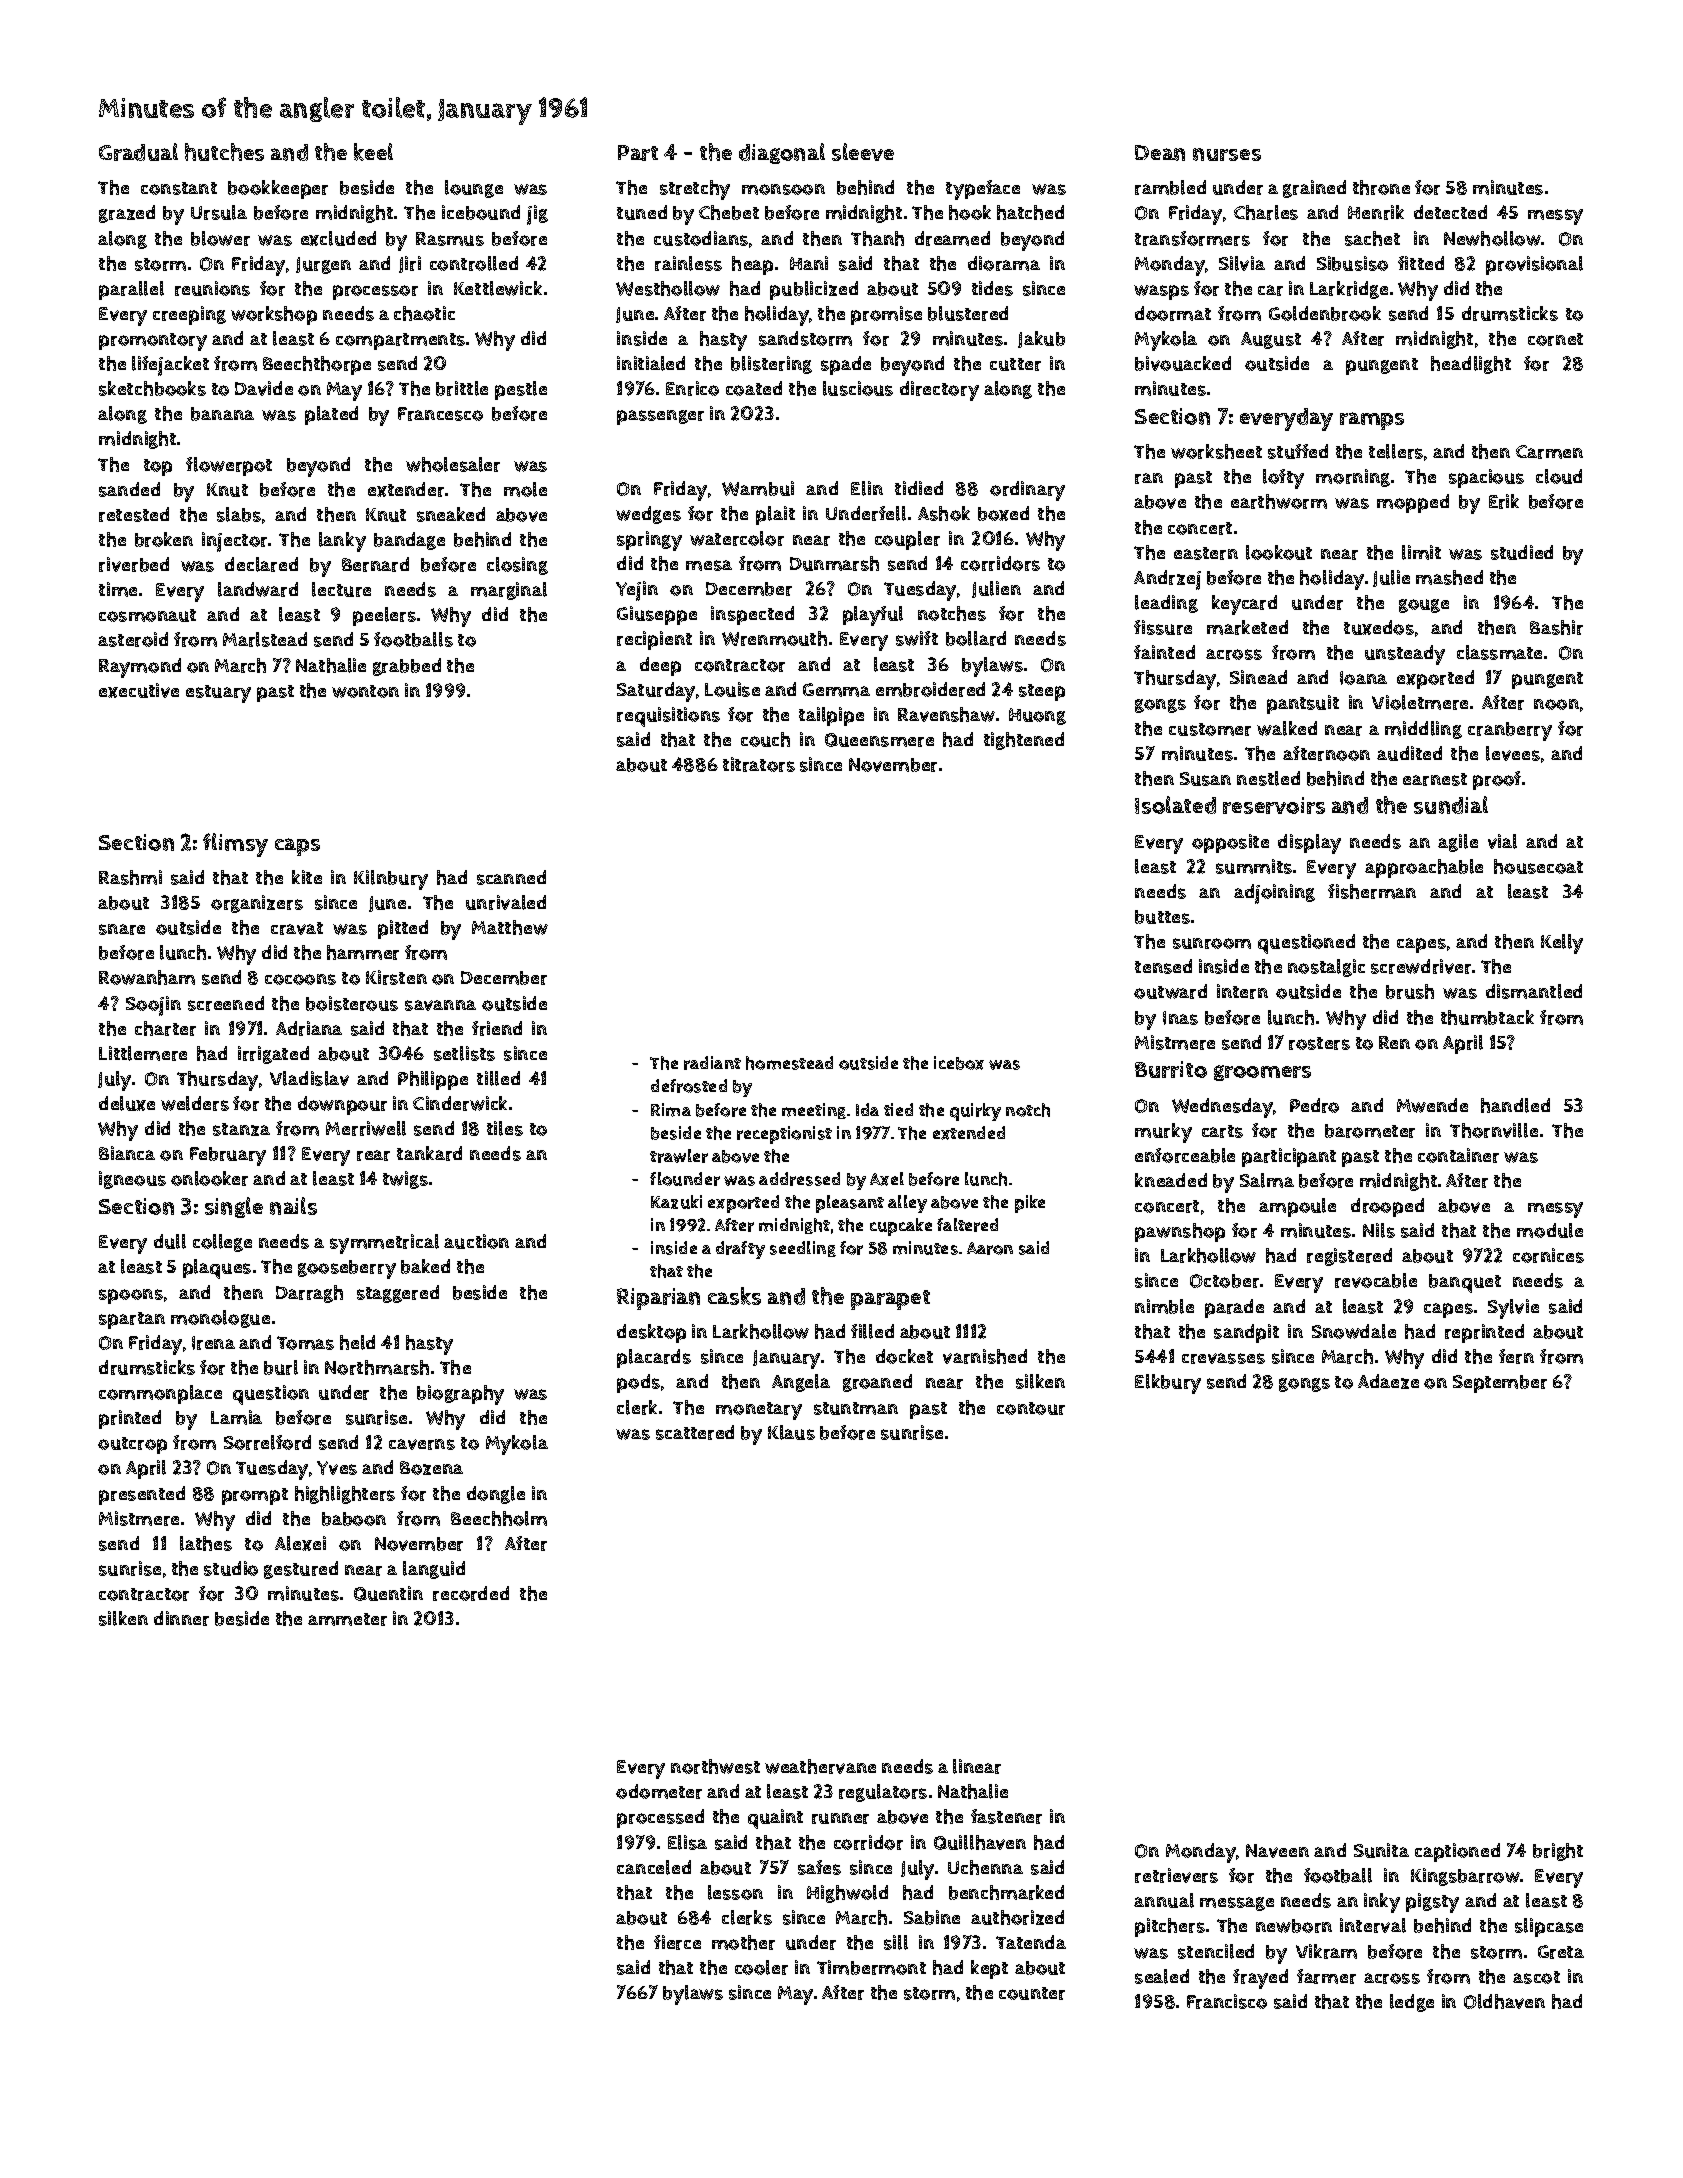 The height and width of the document is (2178, 1683). I want to click on Vladislav, so click(309, 1078).
